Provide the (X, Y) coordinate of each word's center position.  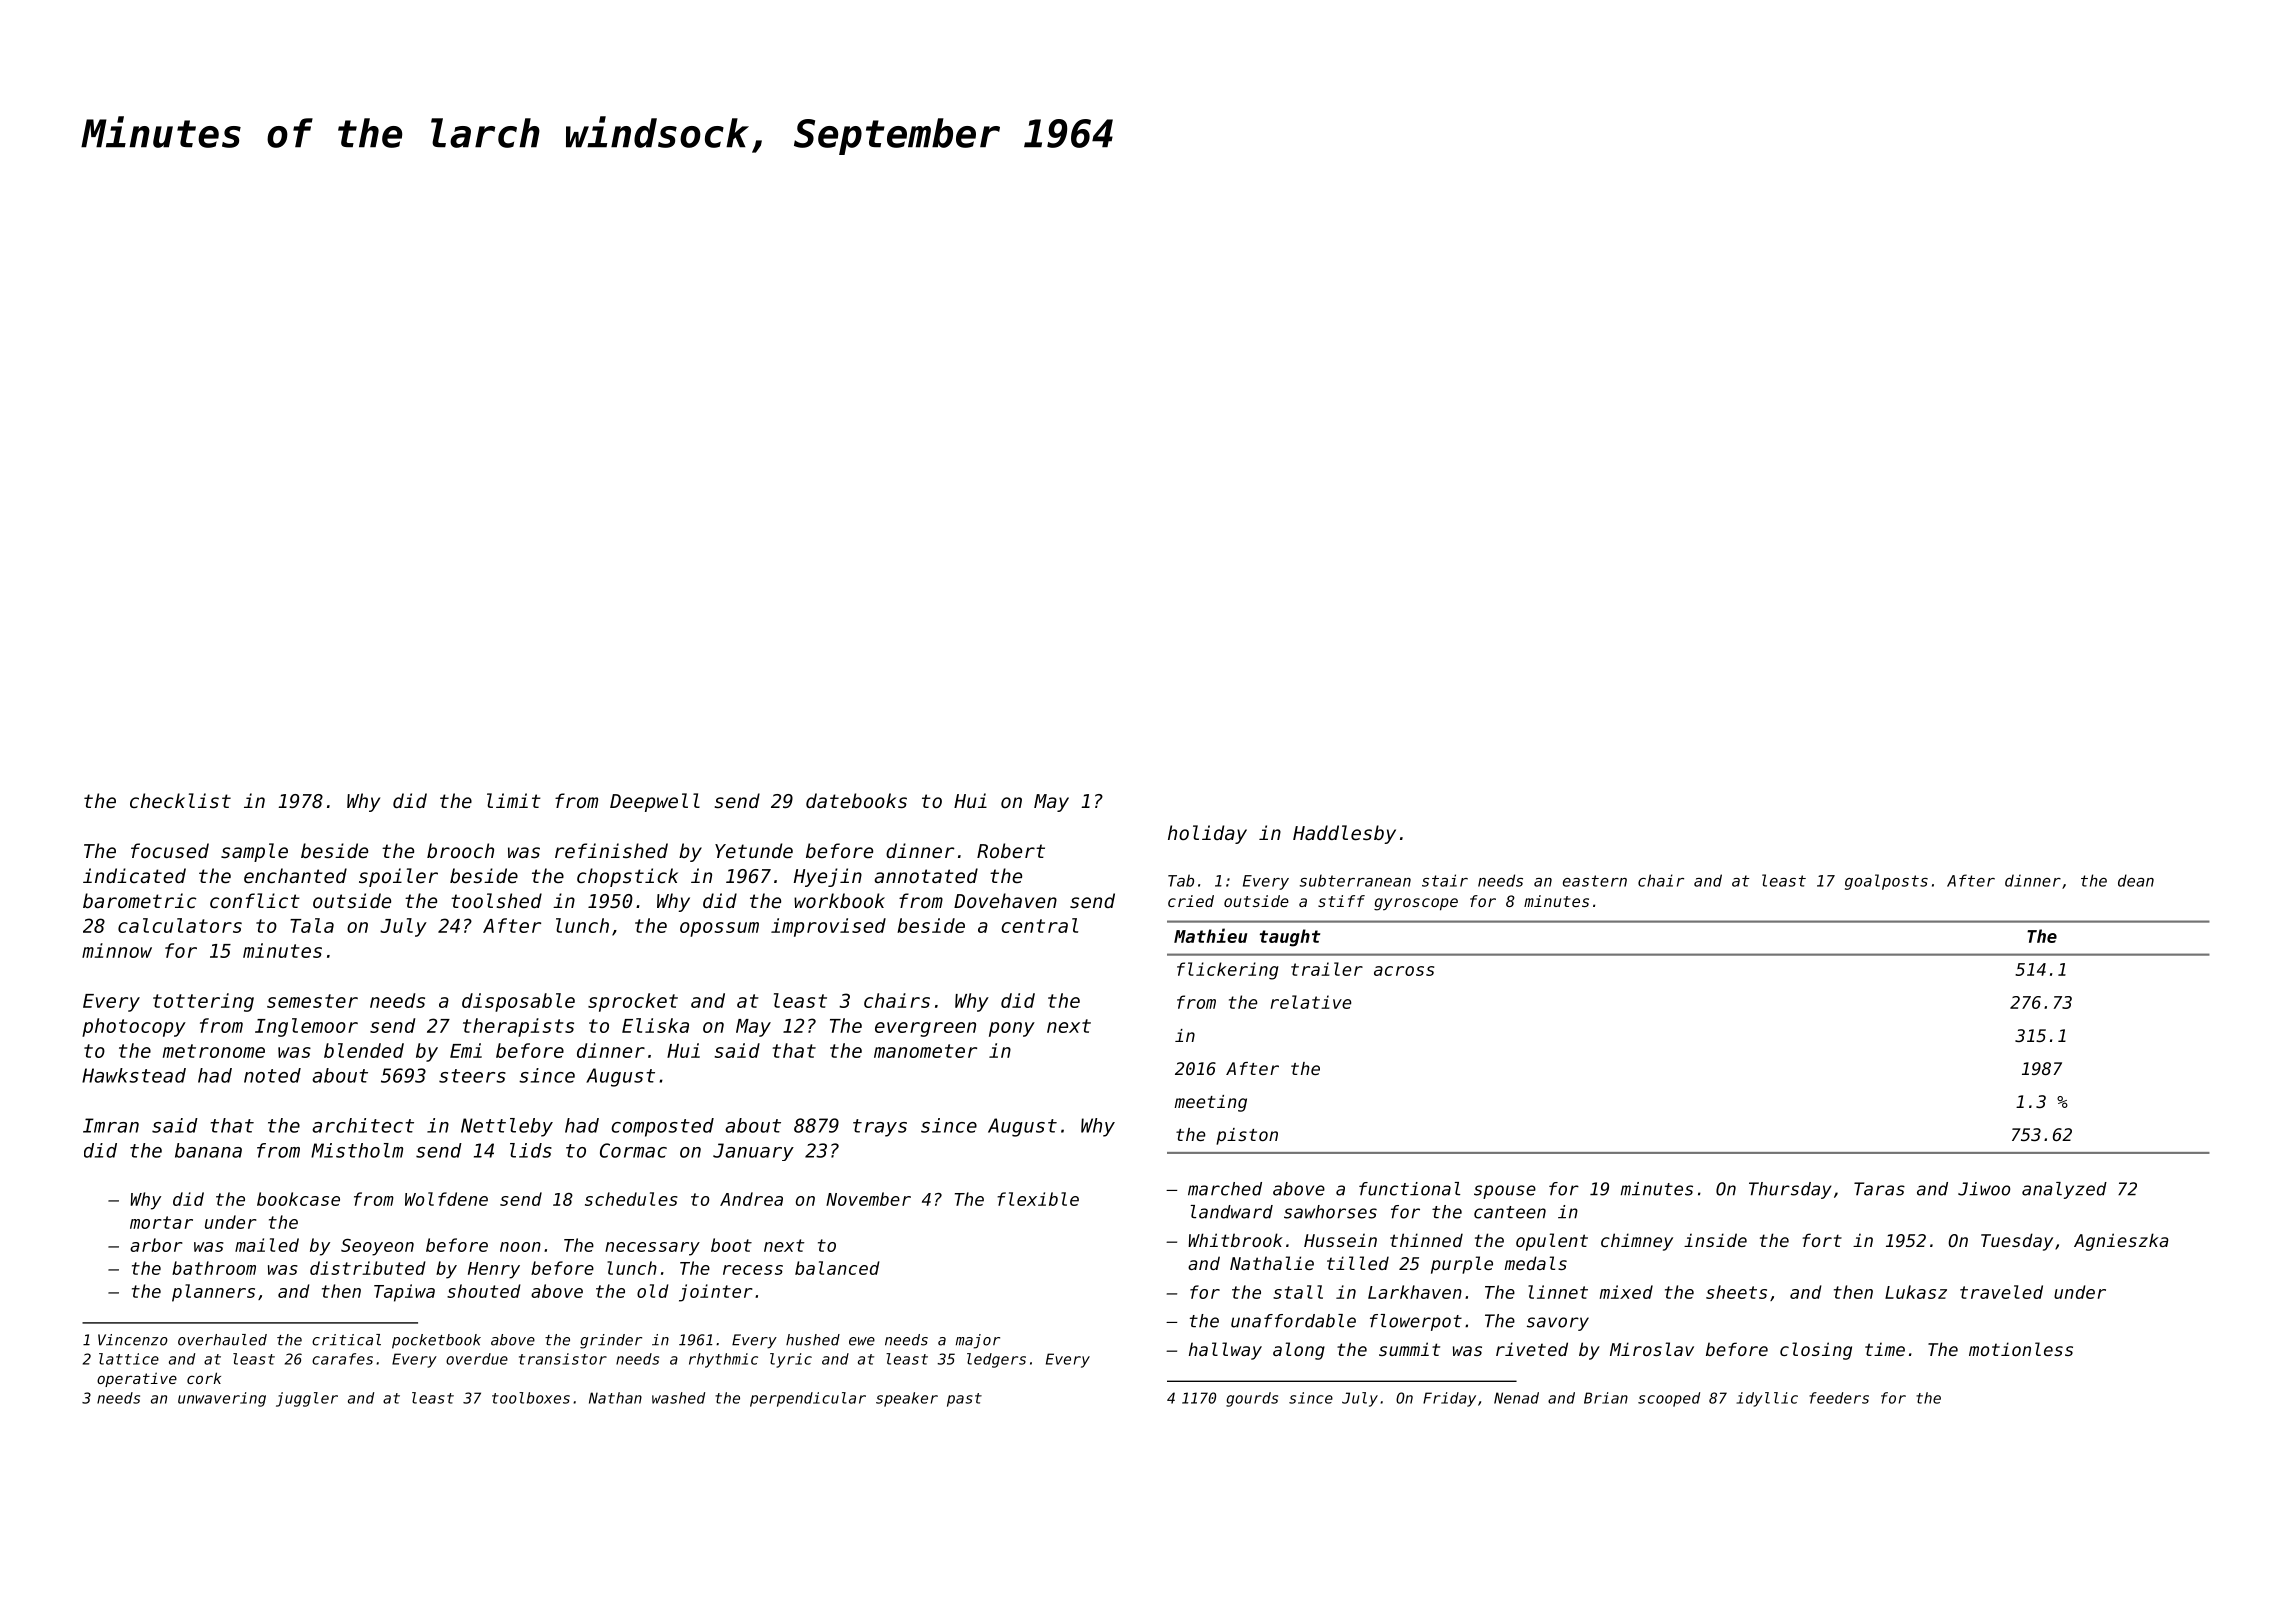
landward (1232, 1212)
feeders (1839, 1398)
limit (514, 800)
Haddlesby (1344, 834)
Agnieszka (2121, 1242)
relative (1310, 1002)
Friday (1449, 1399)
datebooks (856, 800)
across (1404, 971)
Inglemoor (306, 1027)
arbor (156, 1245)
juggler (307, 1399)
